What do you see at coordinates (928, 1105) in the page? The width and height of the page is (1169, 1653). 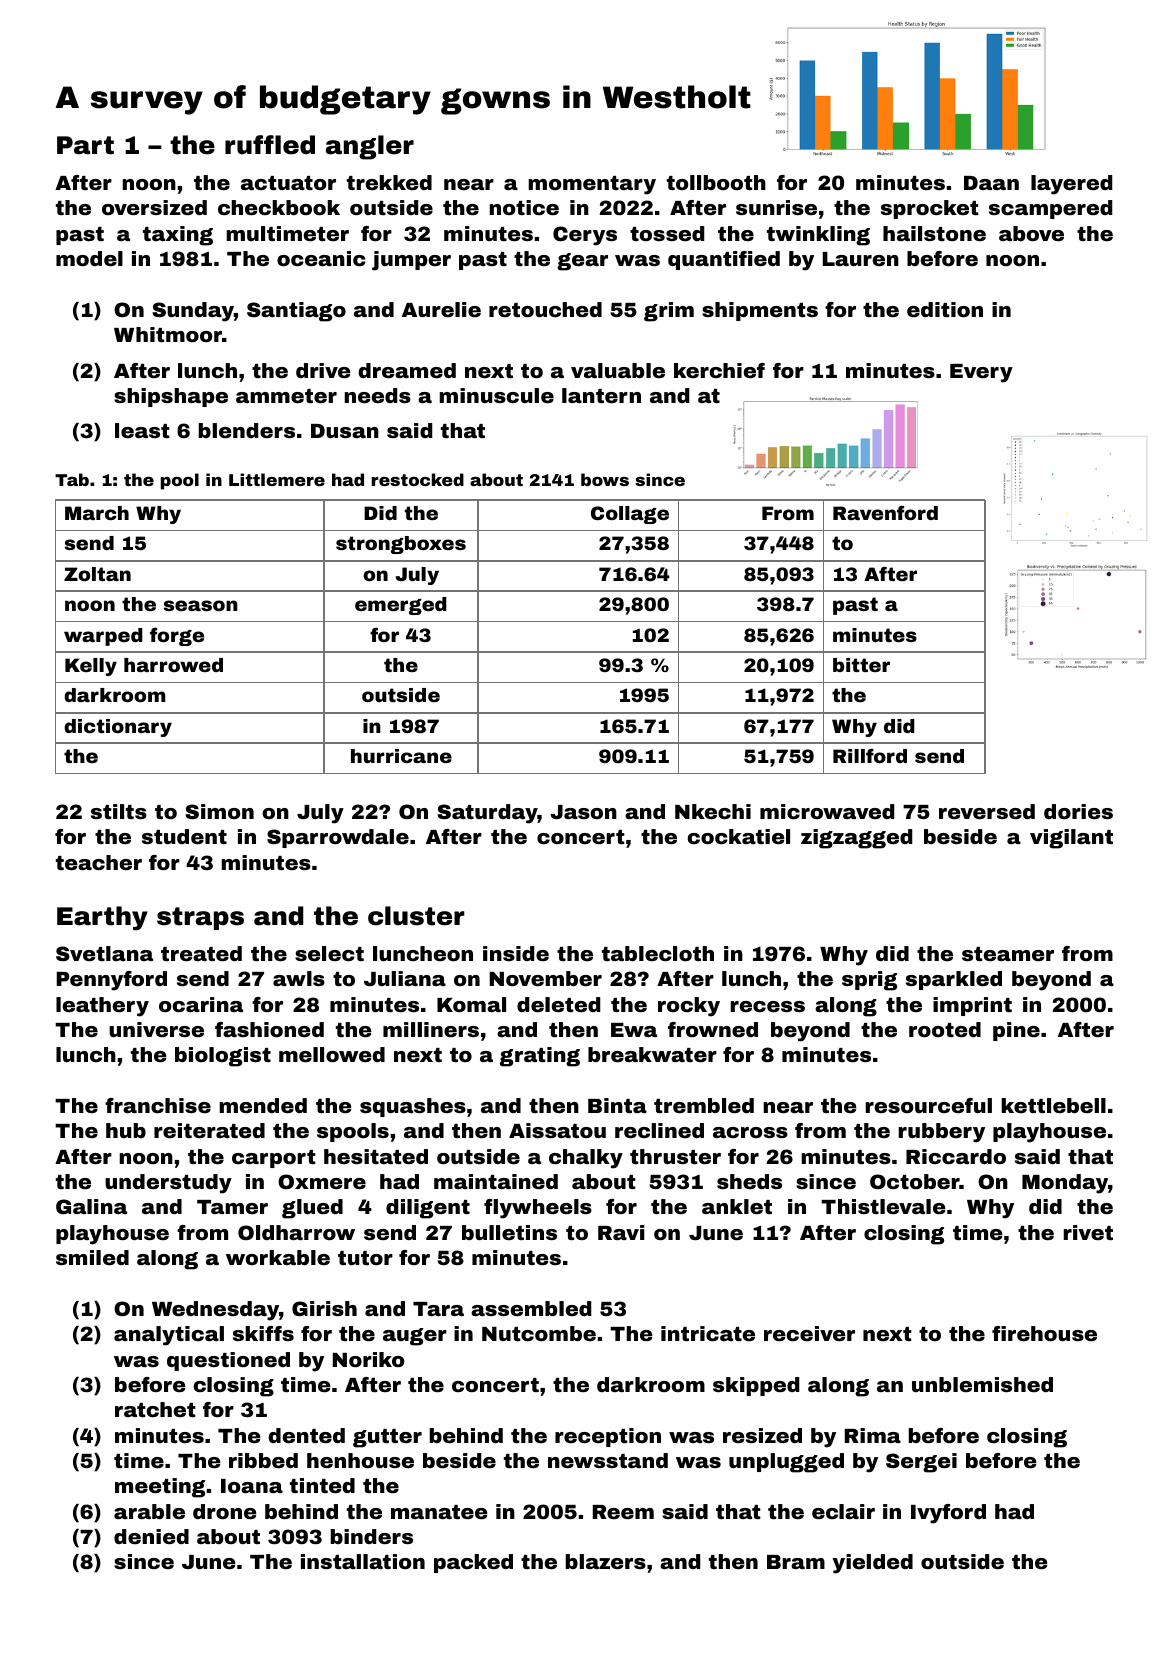 I see `resourceful` at bounding box center [928, 1105].
